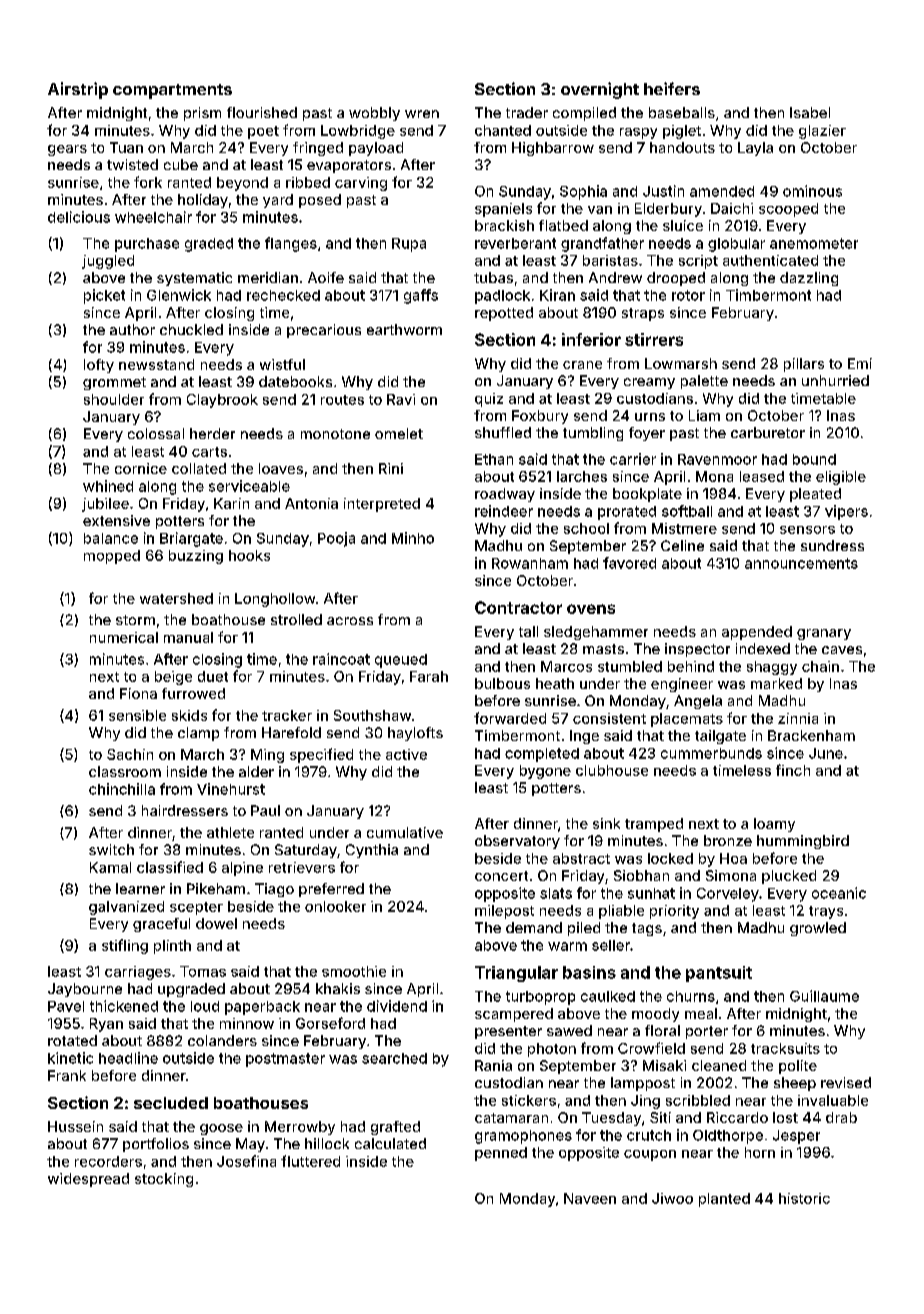 This screenshot has width=924, height=1314. What do you see at coordinates (839, 893) in the screenshot?
I see `oceanic` at bounding box center [839, 893].
